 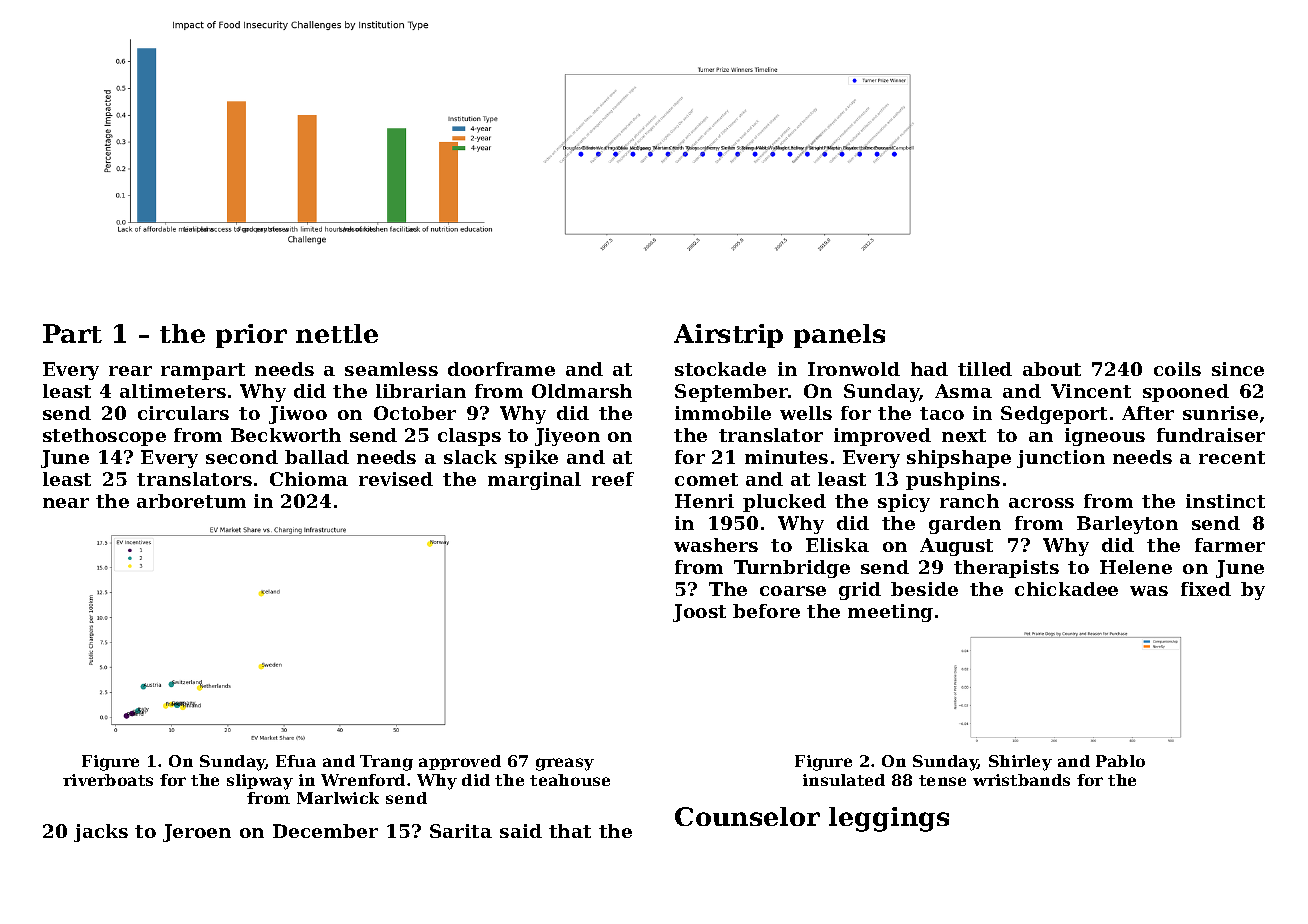 What do you see at coordinates (130, 371) in the document?
I see `rear` at bounding box center [130, 371].
